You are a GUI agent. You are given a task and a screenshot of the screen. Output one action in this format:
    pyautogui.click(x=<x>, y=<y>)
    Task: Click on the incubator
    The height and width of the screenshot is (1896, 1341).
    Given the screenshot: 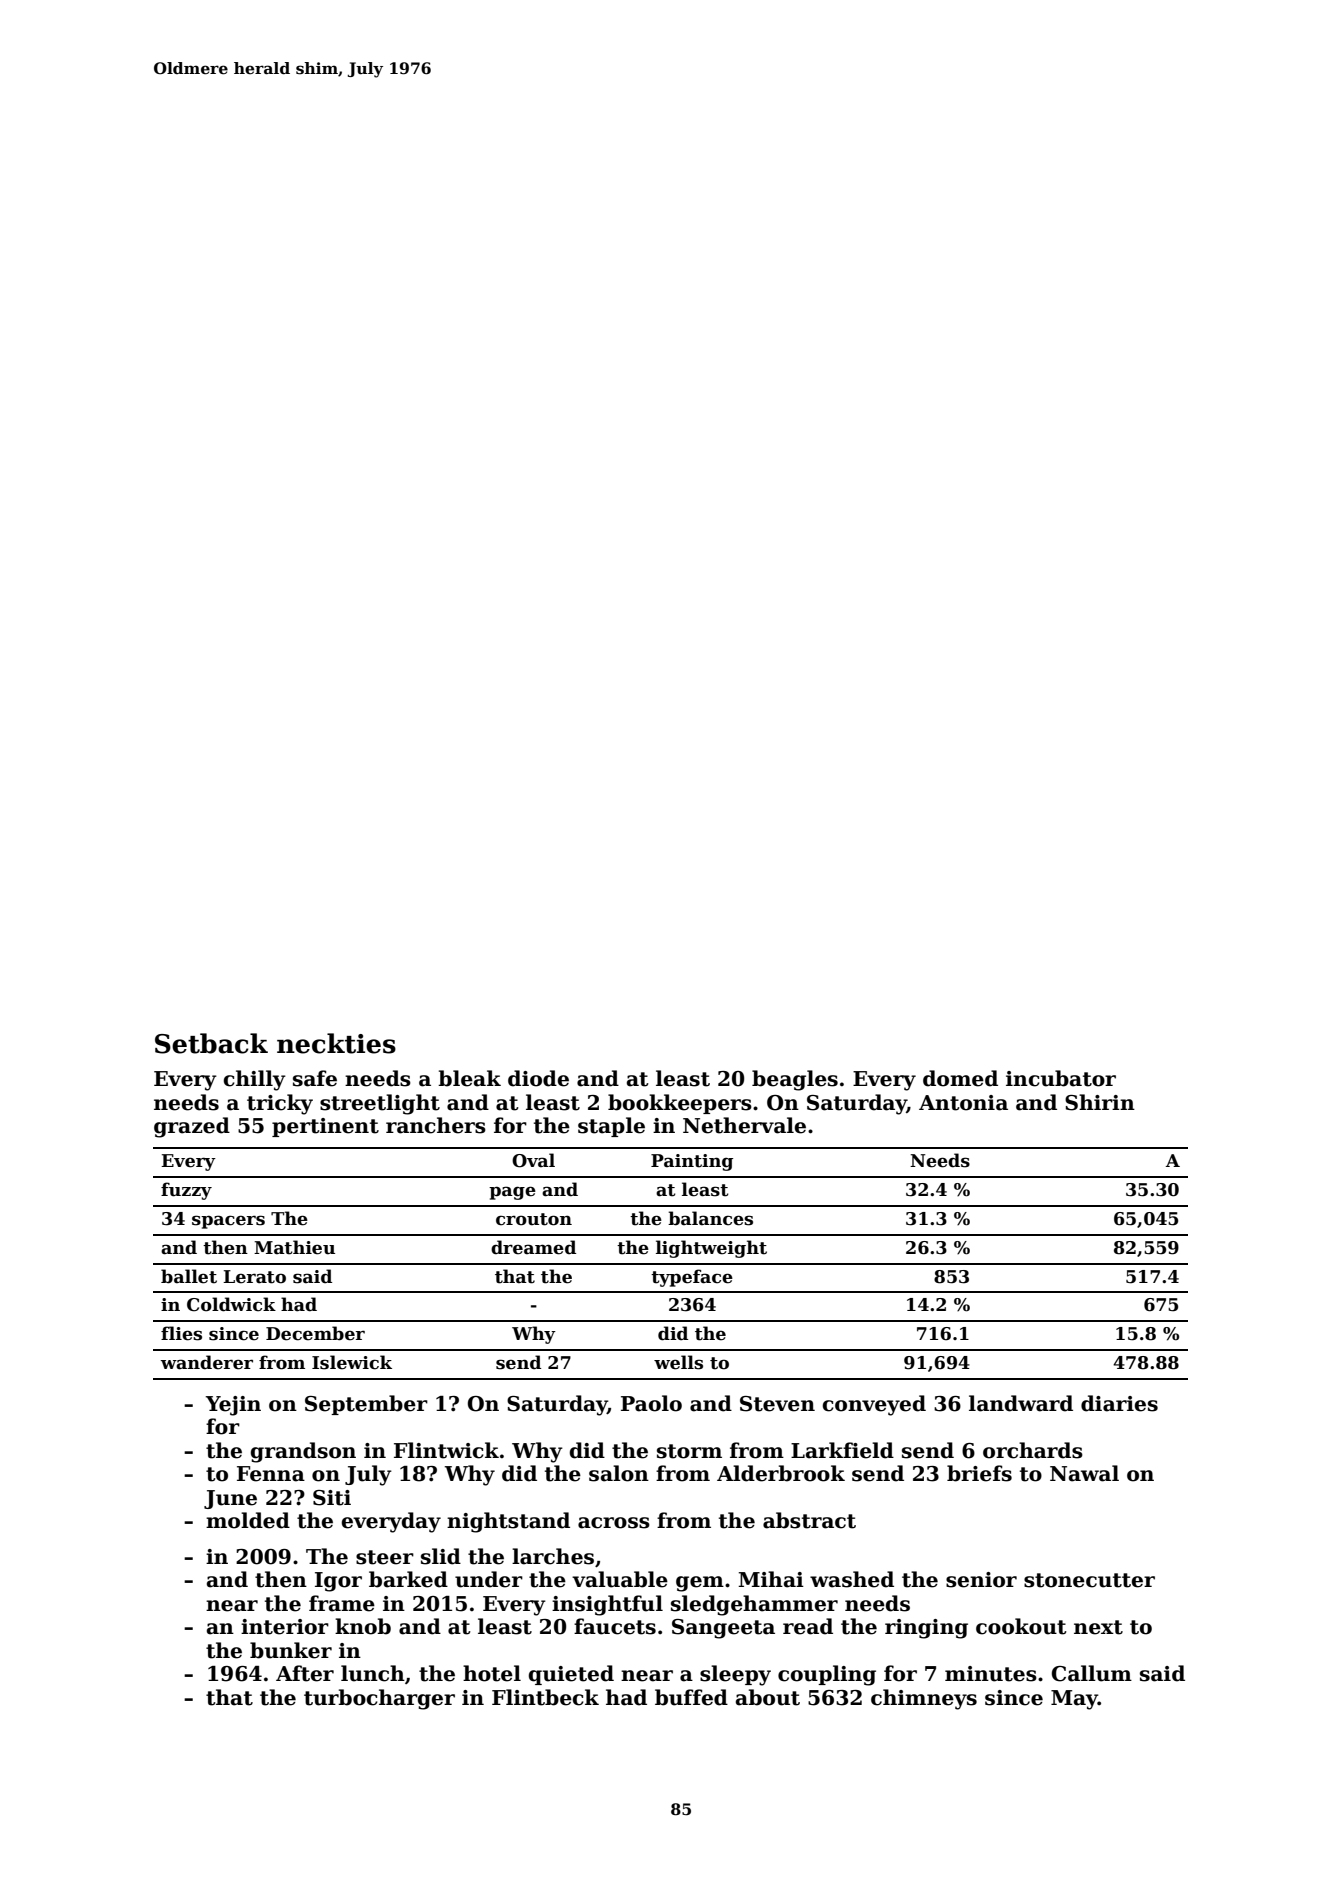 What is the action you would take?
    pyautogui.click(x=1061, y=1078)
